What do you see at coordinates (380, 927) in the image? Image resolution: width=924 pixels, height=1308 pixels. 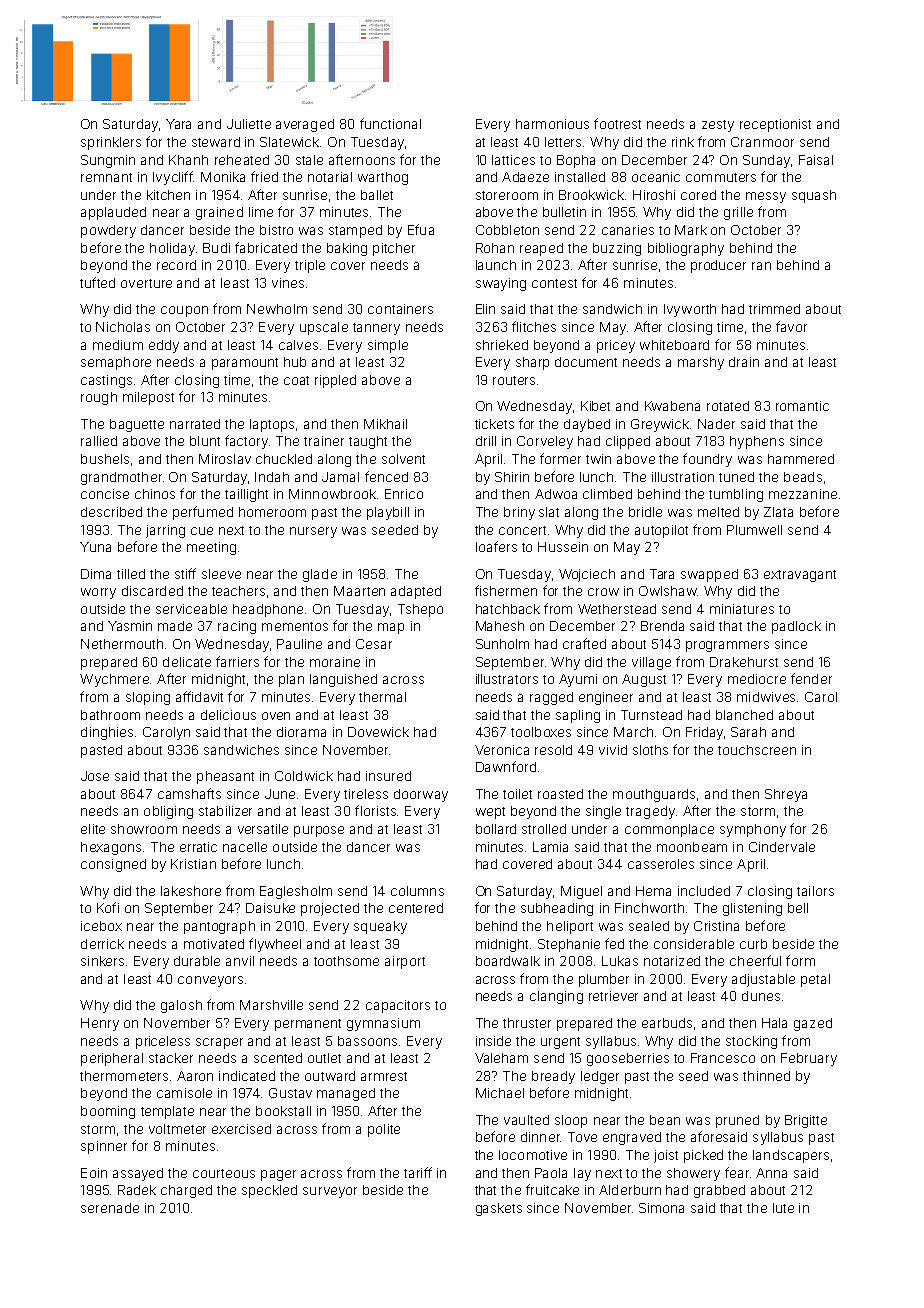 I see `squeaky` at bounding box center [380, 927].
